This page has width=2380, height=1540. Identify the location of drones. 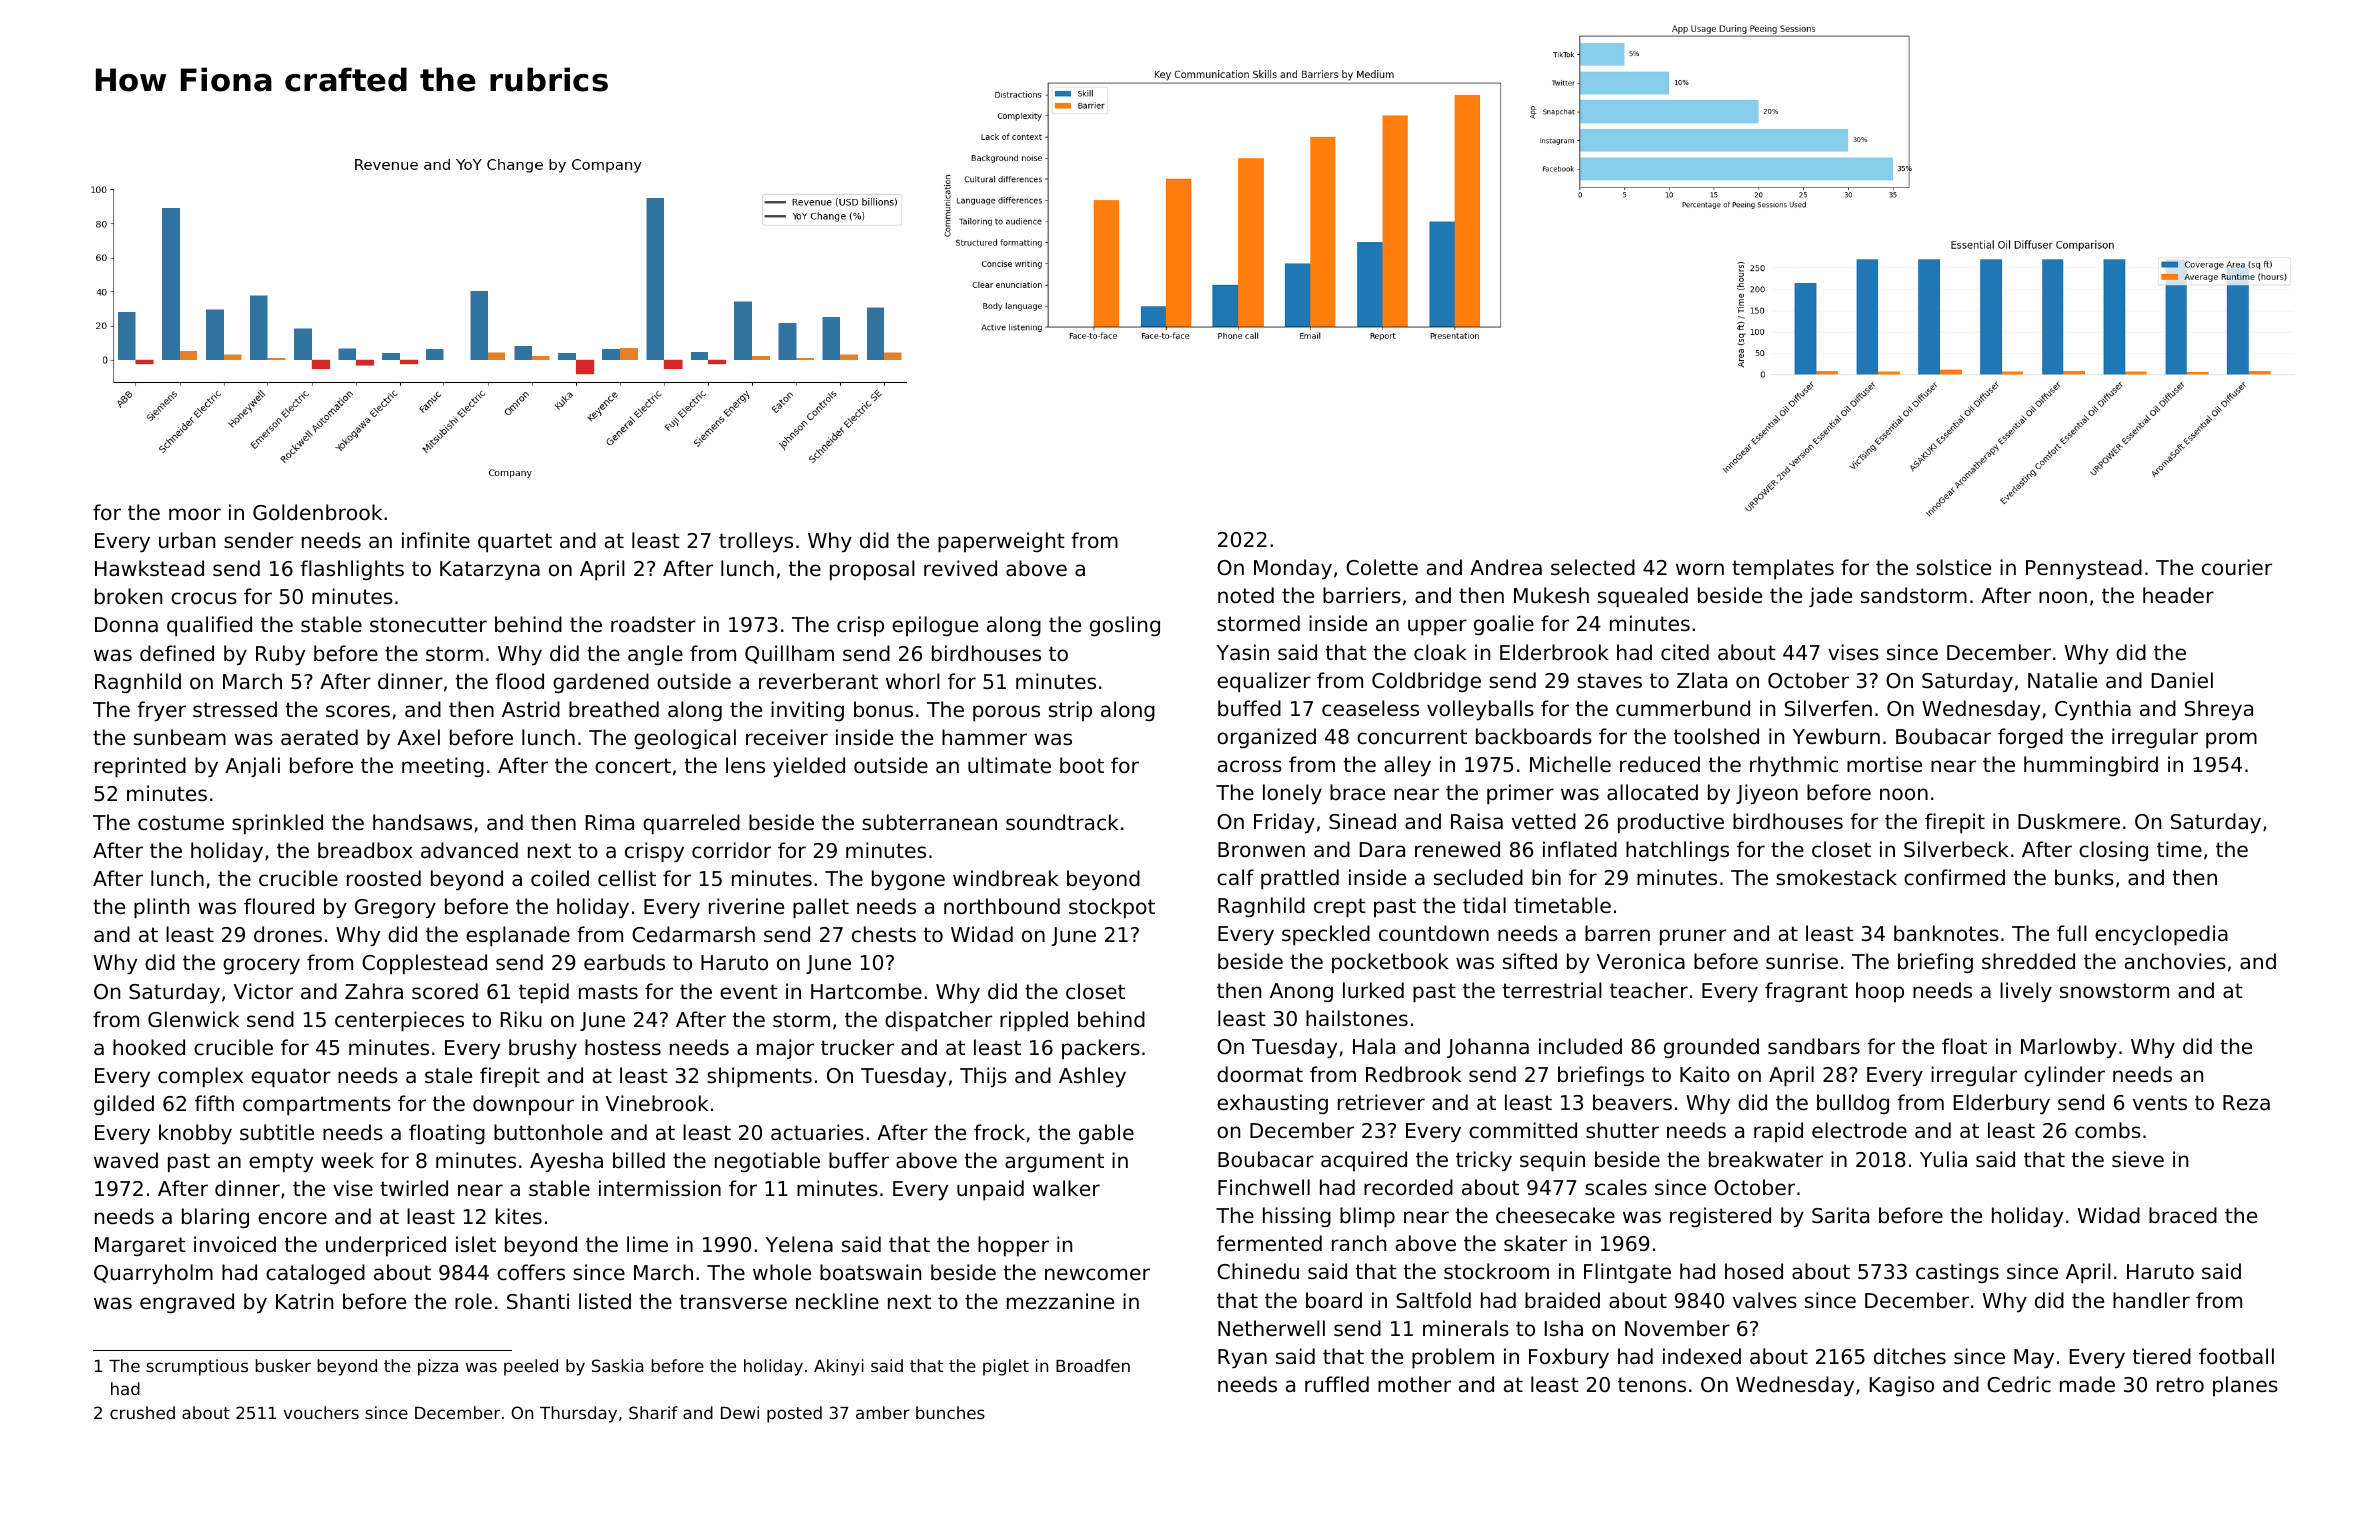
(288, 934).
